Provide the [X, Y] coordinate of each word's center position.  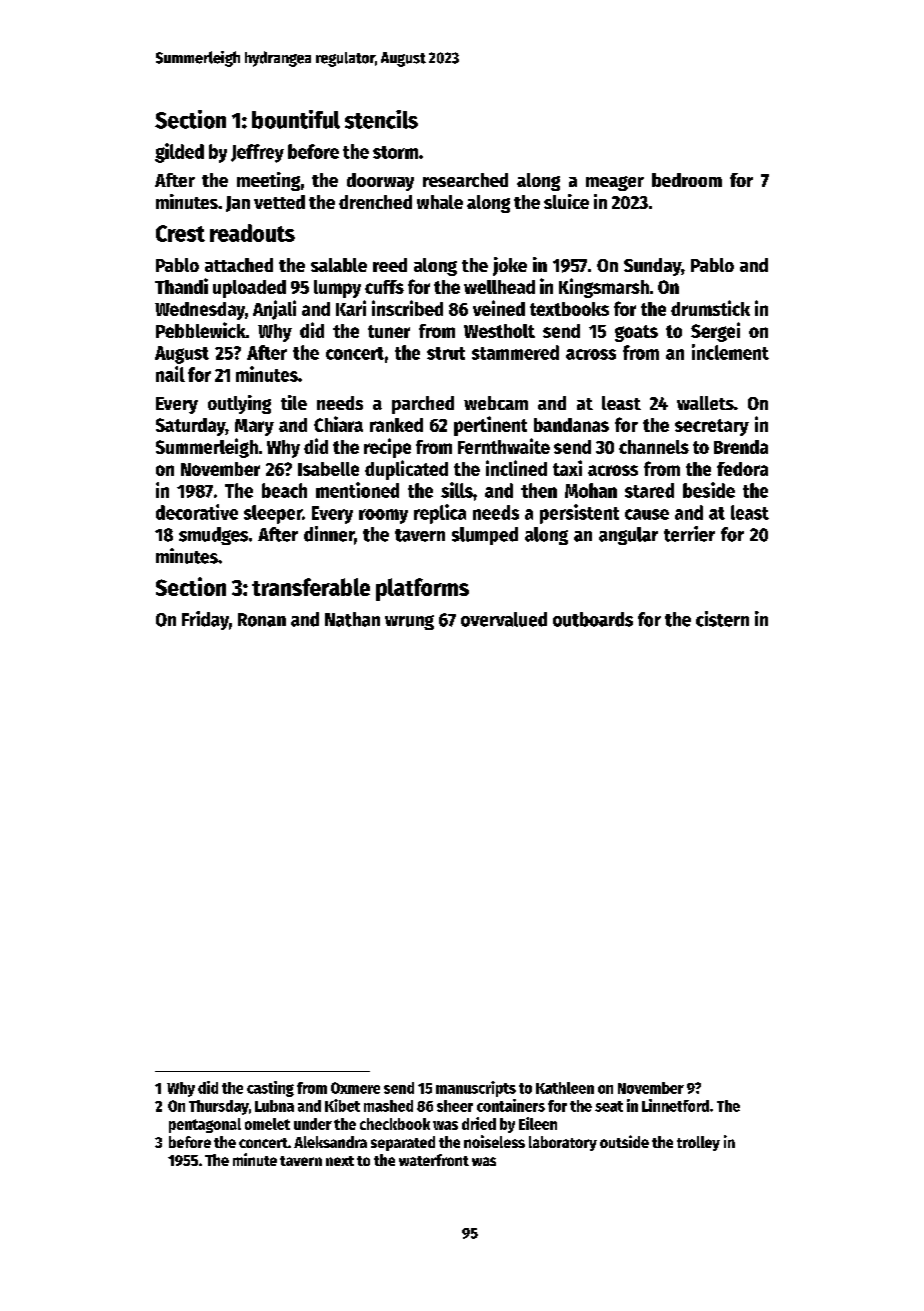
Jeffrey [257, 153]
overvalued [504, 619]
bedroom [687, 180]
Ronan [262, 620]
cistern [722, 619]
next [340, 1161]
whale [440, 202]
